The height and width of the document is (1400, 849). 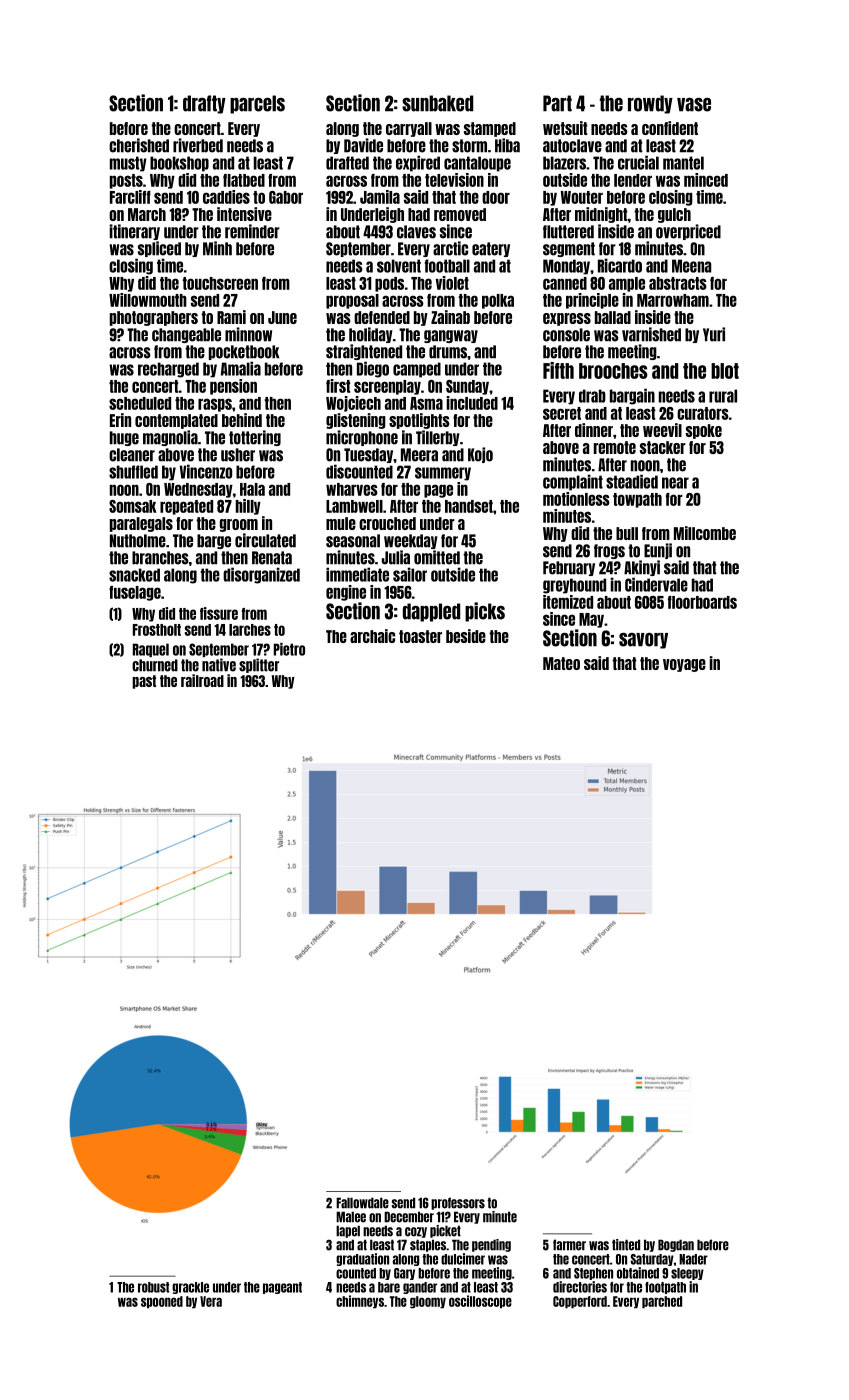 I want to click on sunbaked, so click(x=437, y=103).
